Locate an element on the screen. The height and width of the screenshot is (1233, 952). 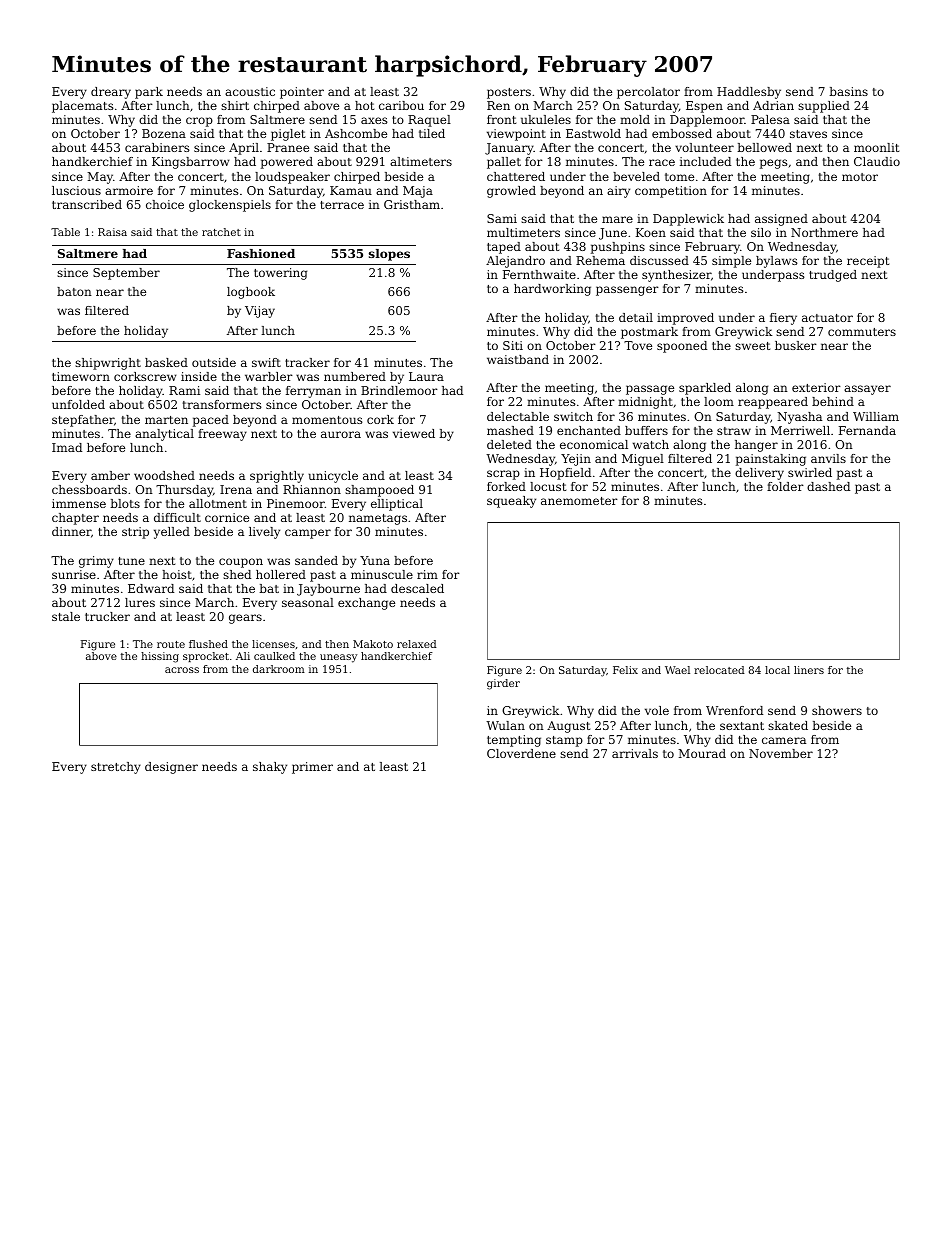
posters is located at coordinates (509, 93).
